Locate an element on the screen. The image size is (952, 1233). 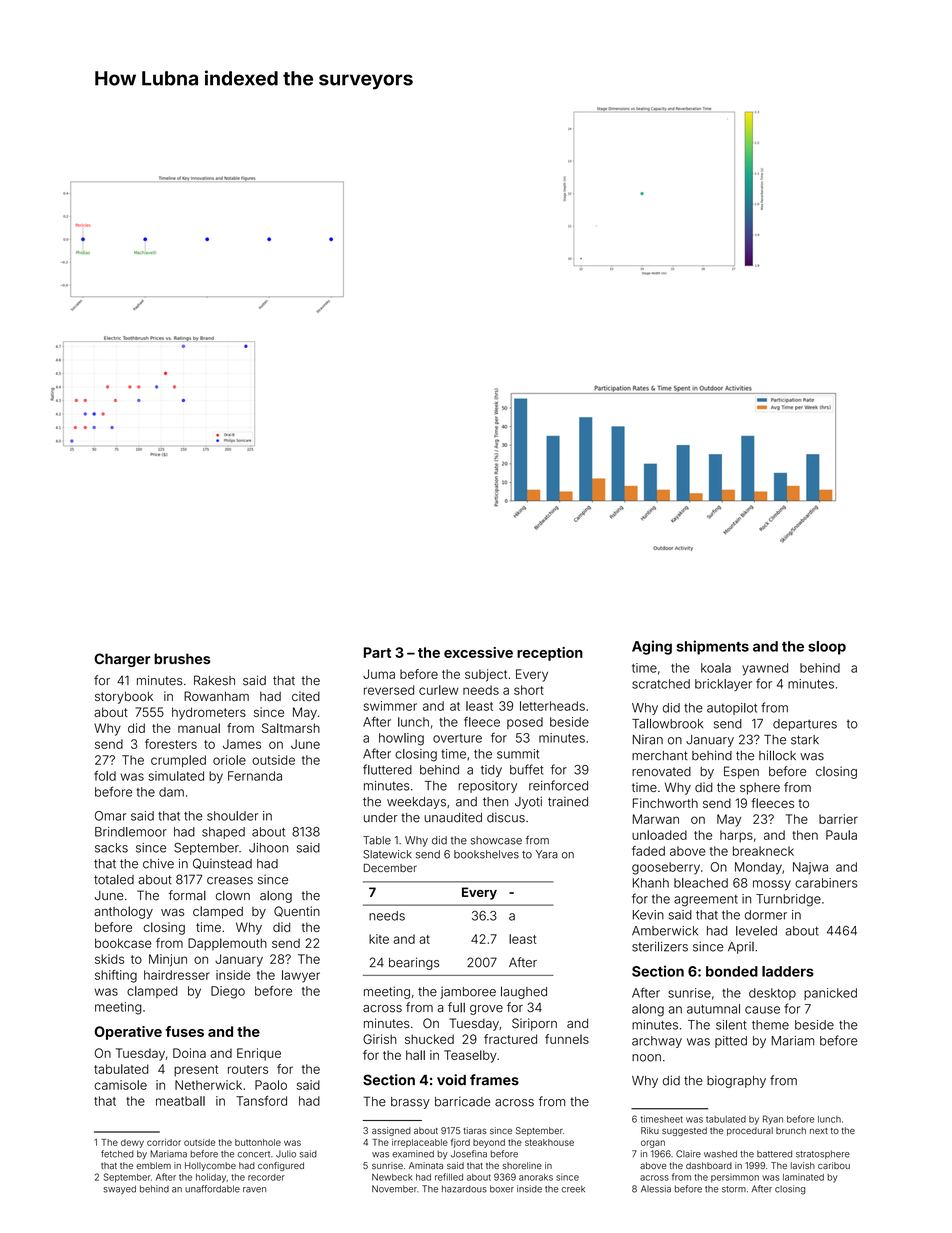
autopilot is located at coordinates (732, 709).
